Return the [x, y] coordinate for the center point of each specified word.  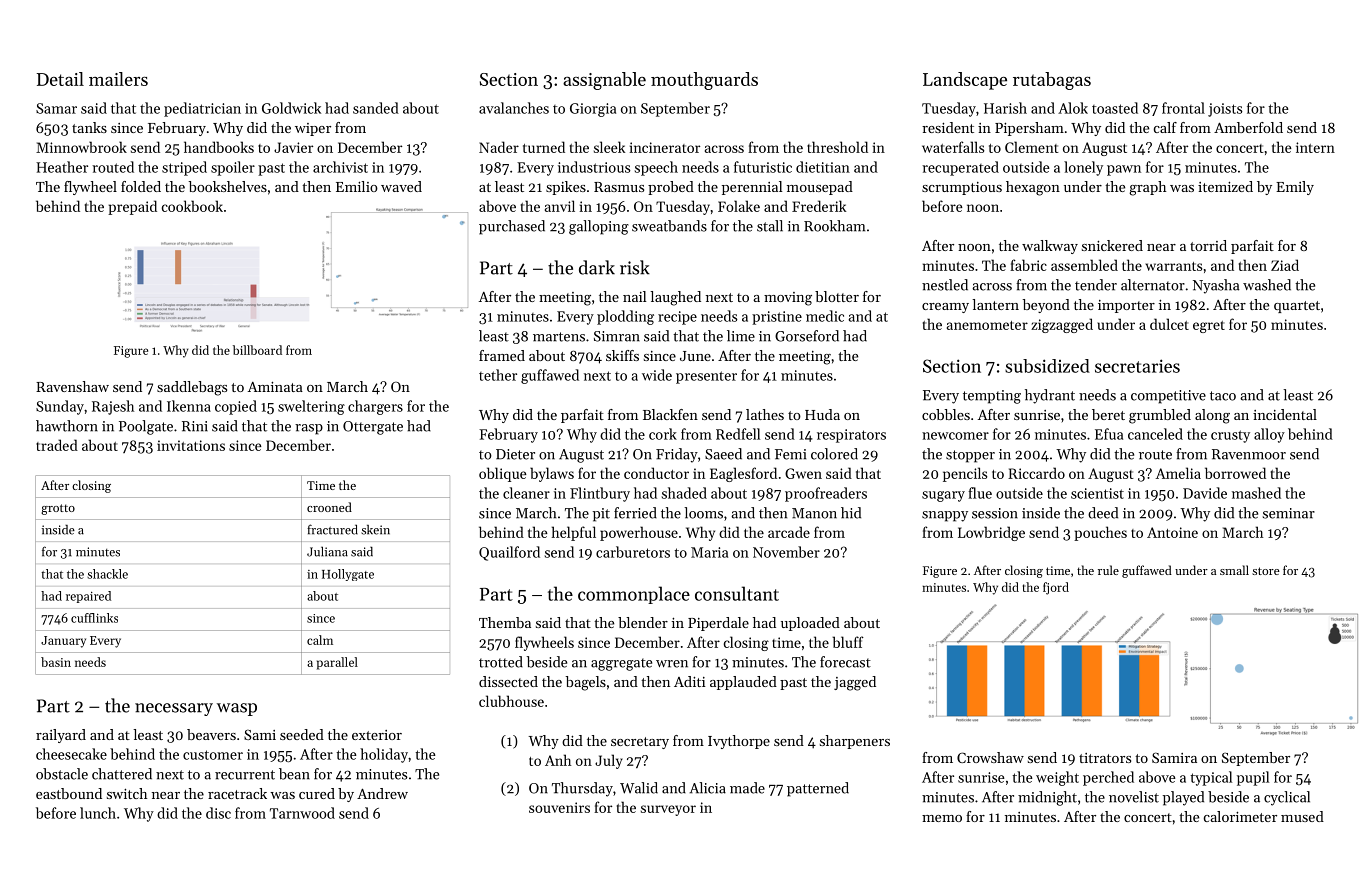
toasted [1115, 108]
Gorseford [807, 336]
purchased [512, 227]
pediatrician [202, 109]
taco [1223, 396]
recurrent [245, 775]
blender [643, 622]
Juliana [327, 552]
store [1266, 571]
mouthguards [704, 81]
